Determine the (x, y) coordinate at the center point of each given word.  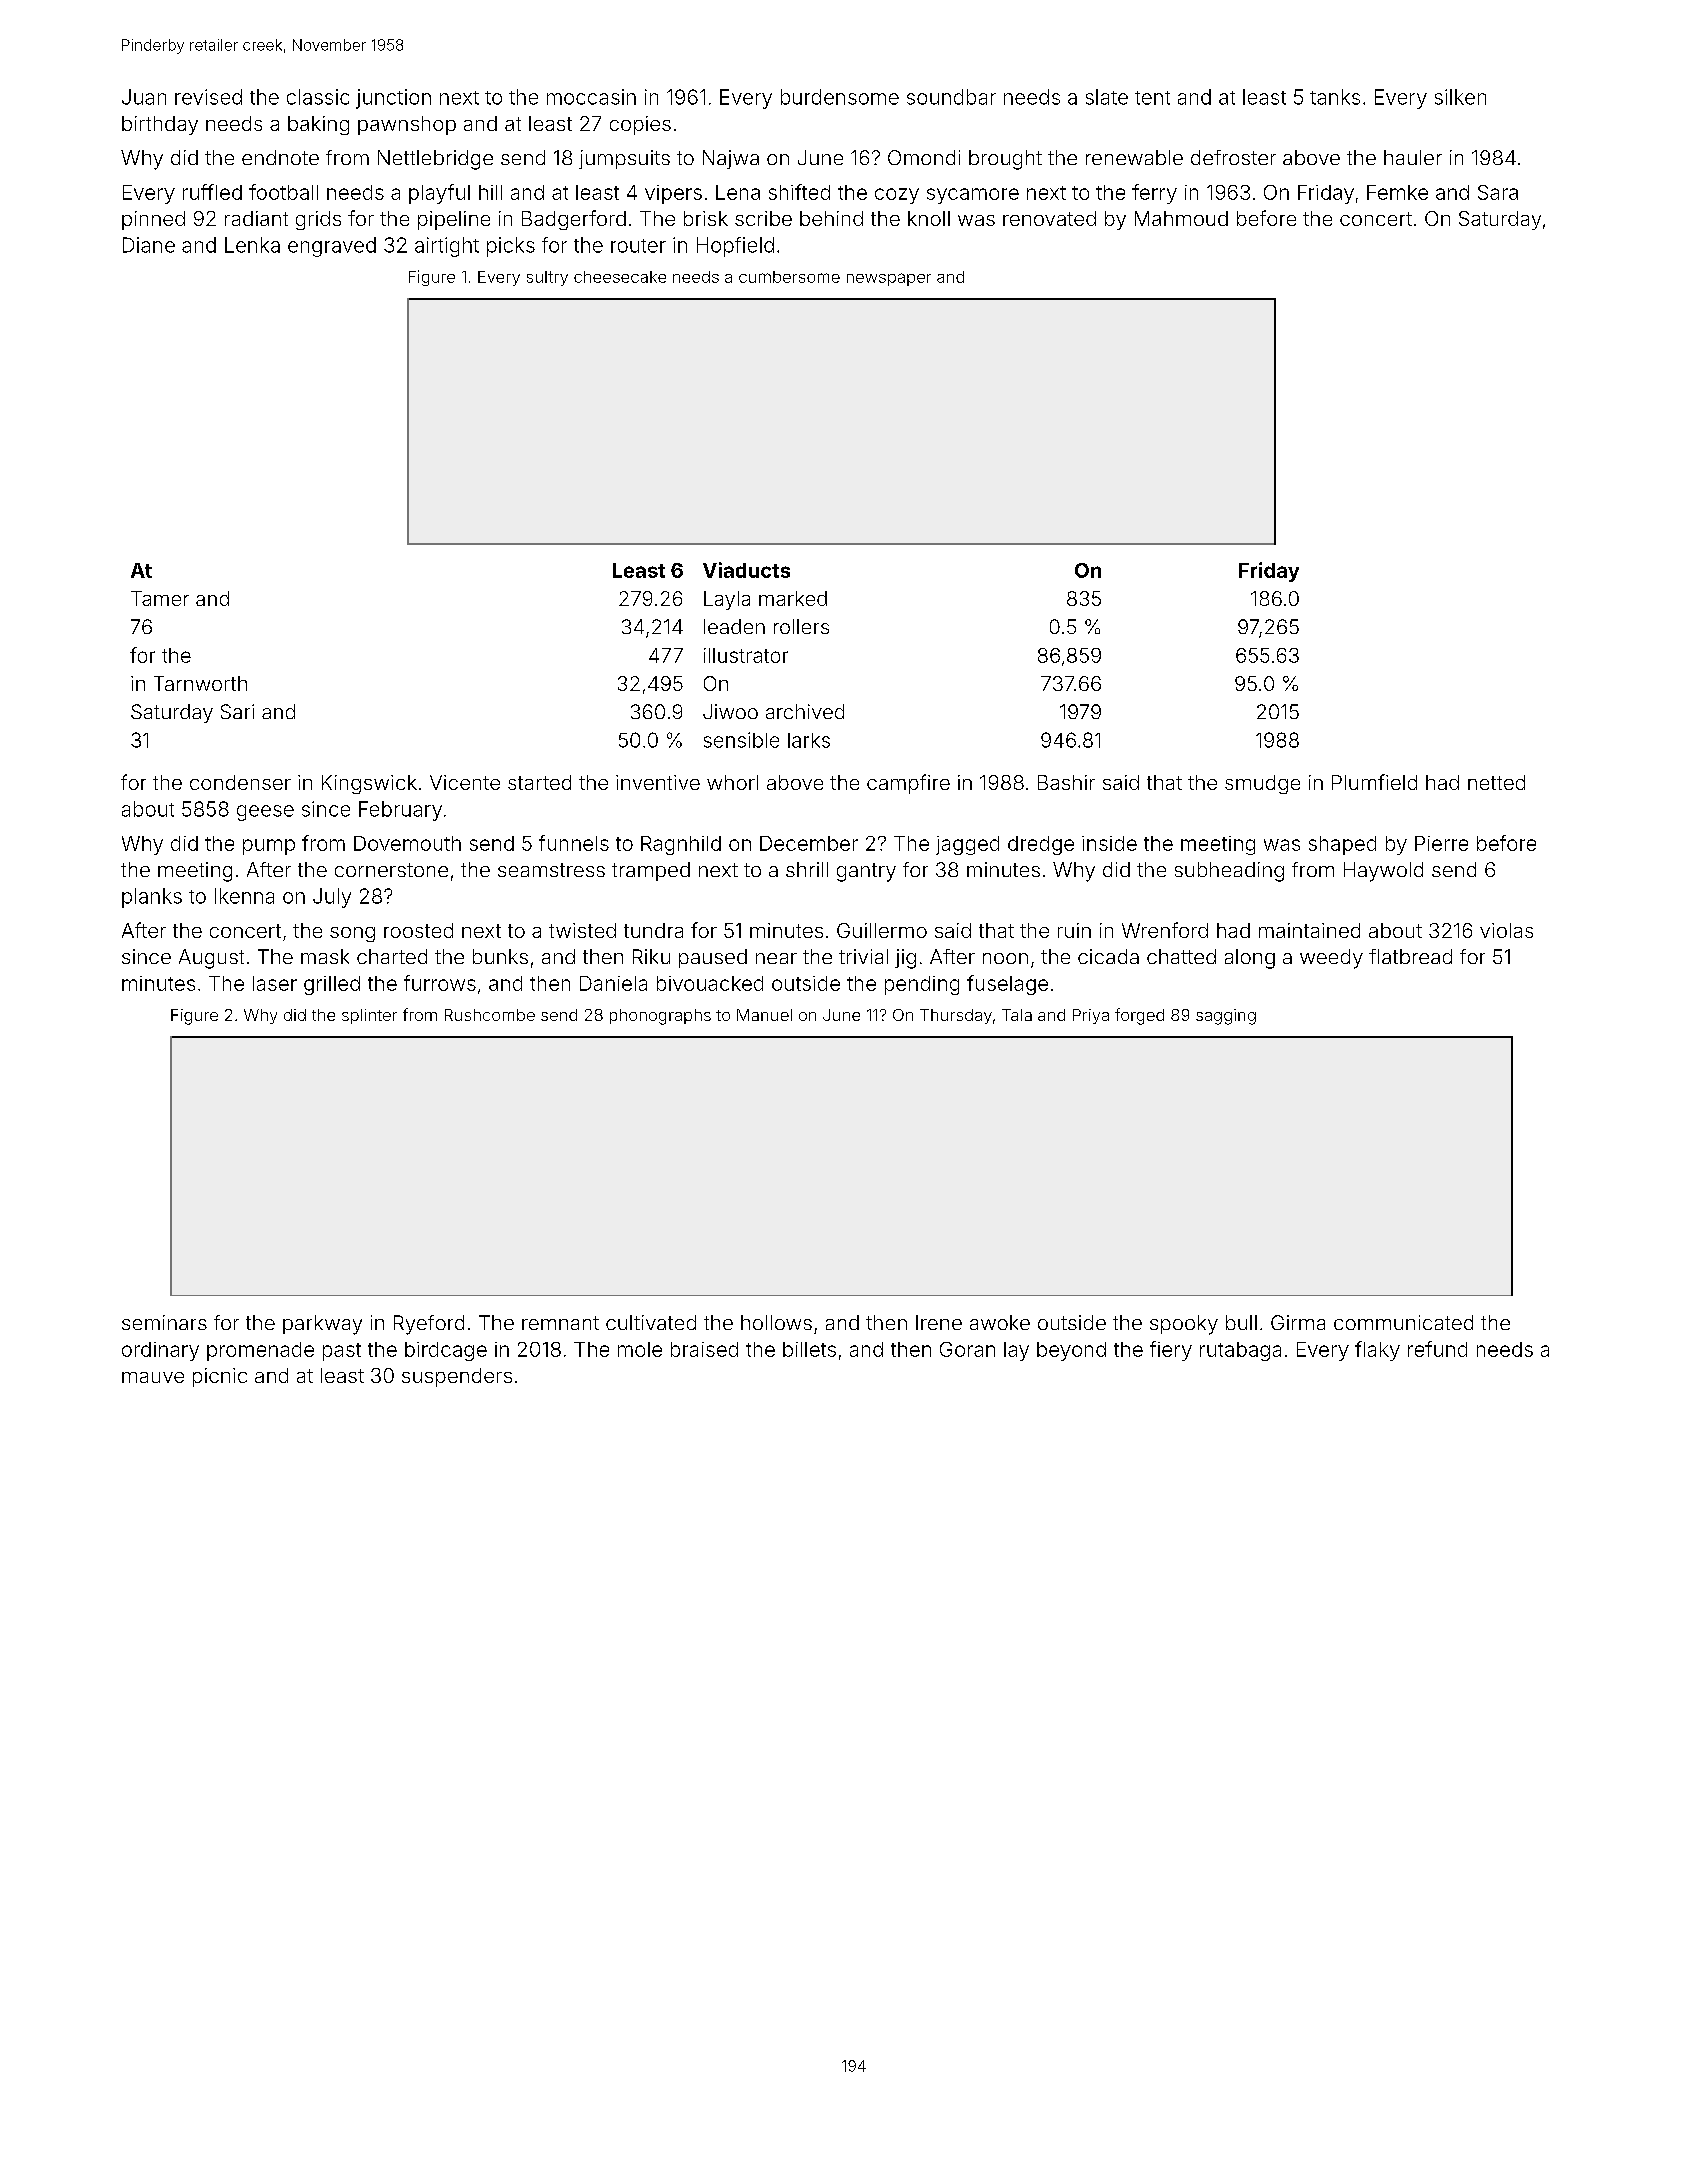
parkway (322, 1325)
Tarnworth (200, 683)
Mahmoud (1181, 218)
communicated (1403, 1322)
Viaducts (746, 570)
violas (1506, 930)
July (332, 898)
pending (922, 985)
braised (704, 1349)
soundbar (951, 97)
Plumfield (1374, 782)
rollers (801, 626)
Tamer (160, 598)
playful (439, 194)
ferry (1154, 194)
